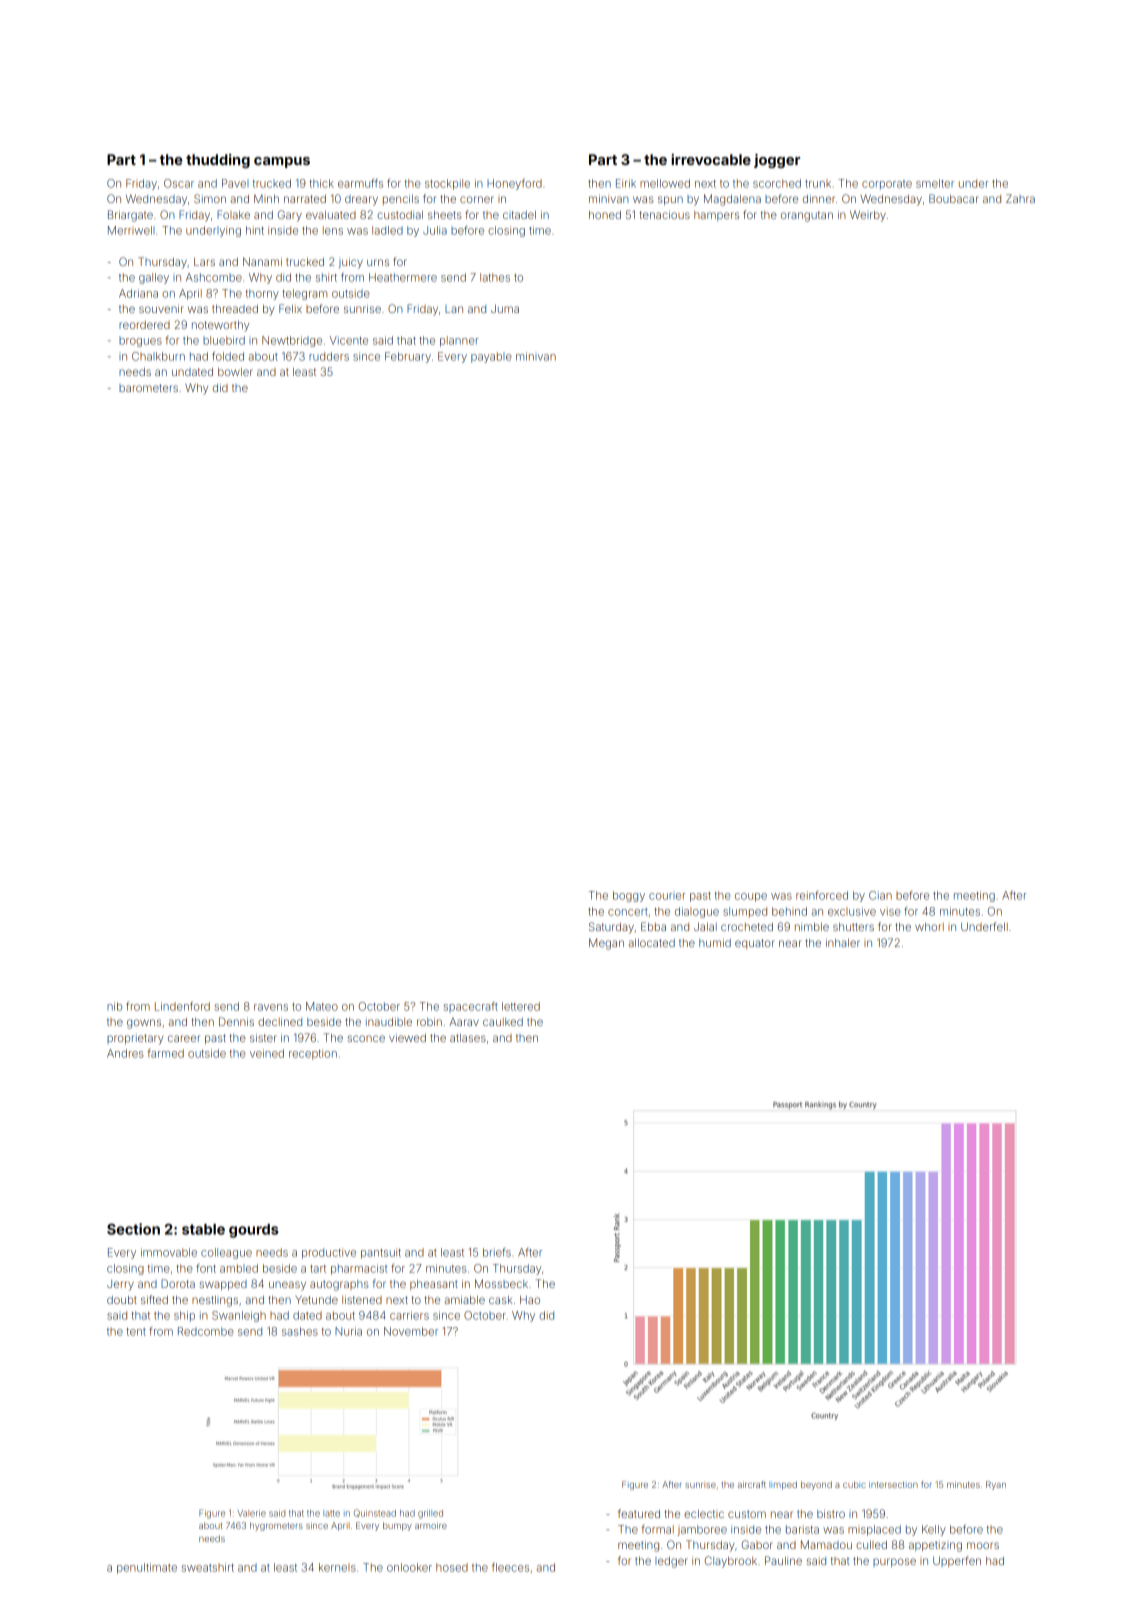  I want to click on boggy, so click(629, 896).
